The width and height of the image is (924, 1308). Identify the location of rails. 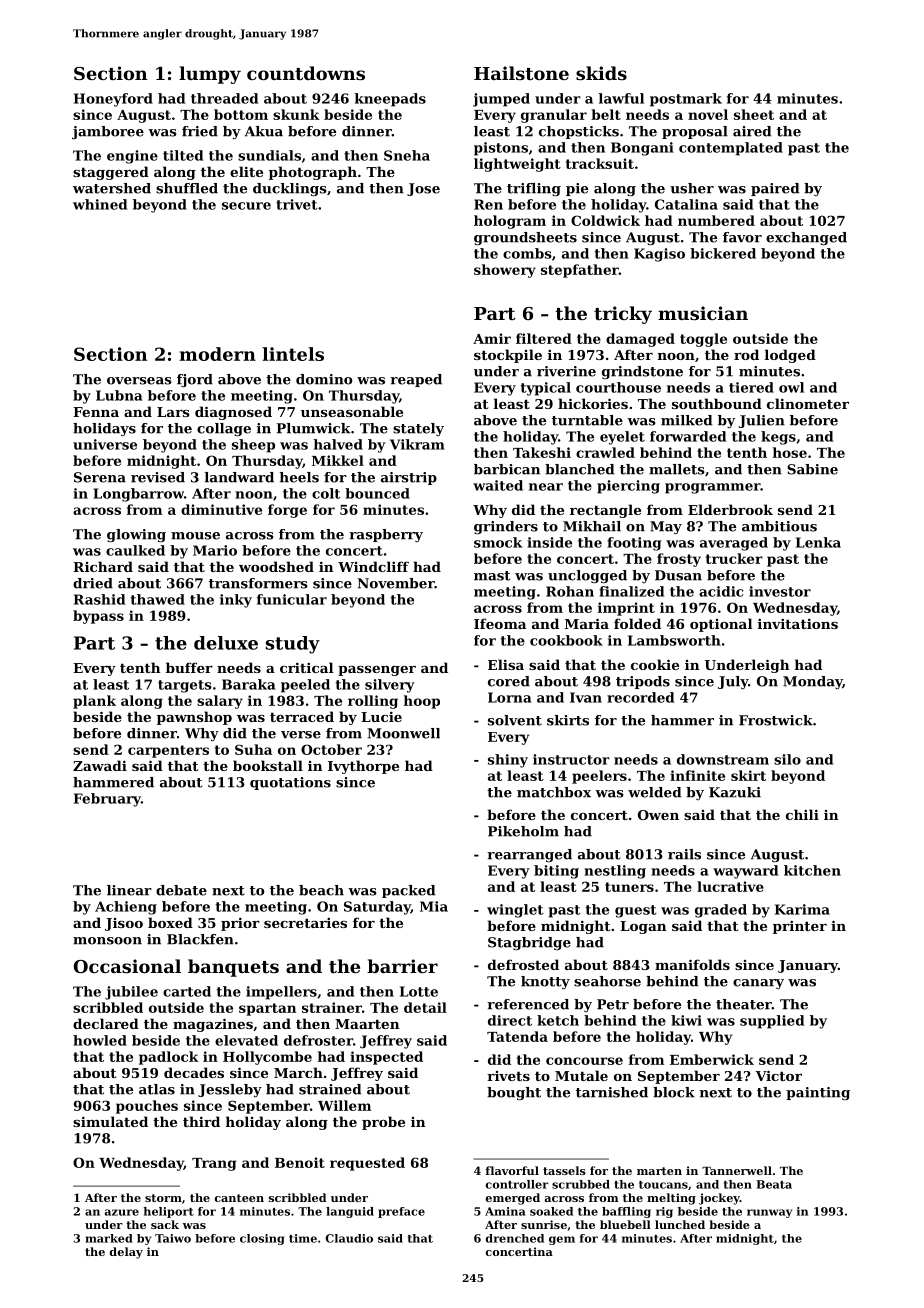
(684, 854).
